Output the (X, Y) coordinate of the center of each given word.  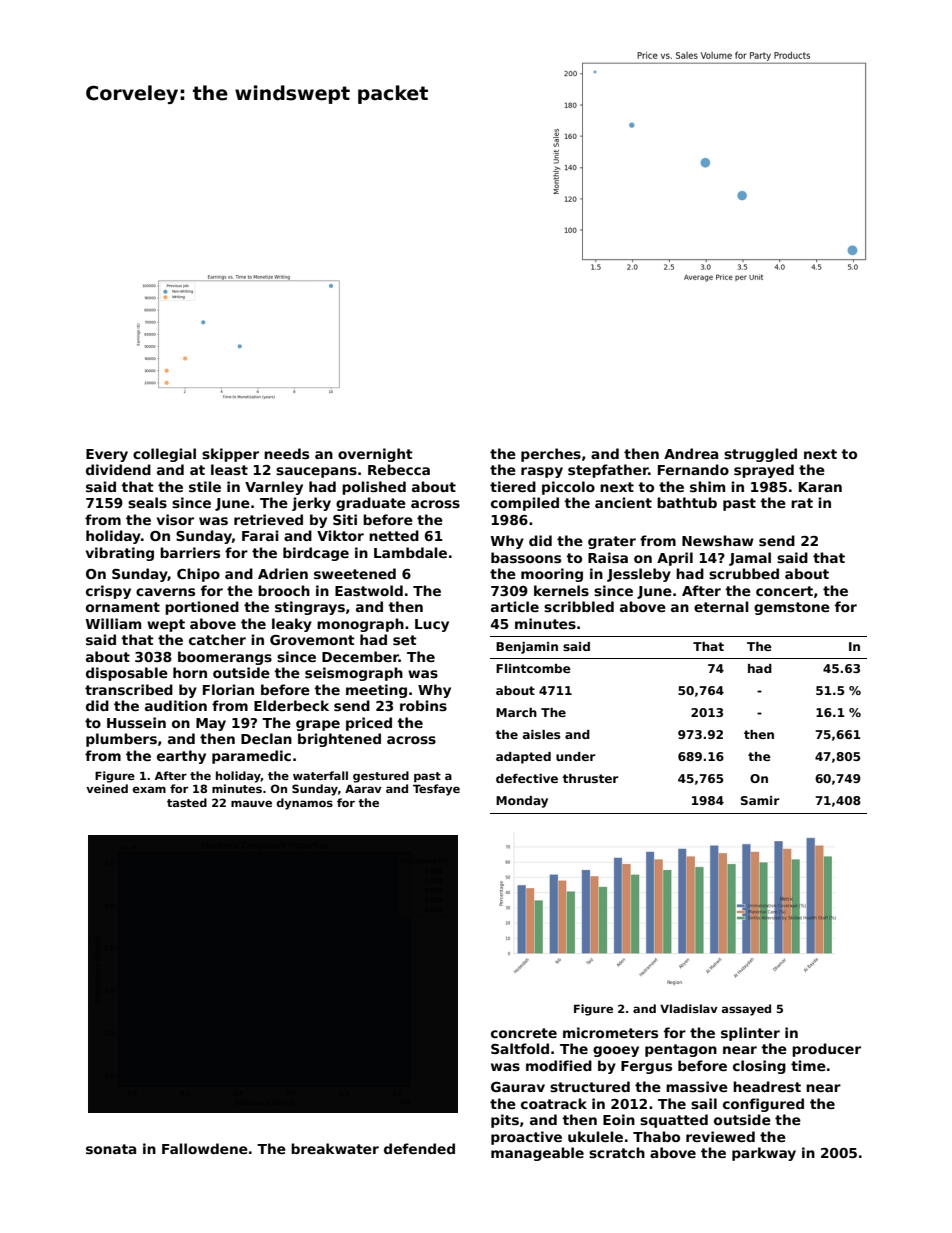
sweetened (355, 573)
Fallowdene (205, 1148)
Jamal (750, 559)
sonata (111, 1149)
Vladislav (689, 1008)
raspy (542, 472)
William (113, 623)
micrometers (610, 1032)
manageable (537, 1154)
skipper (230, 455)
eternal (721, 606)
